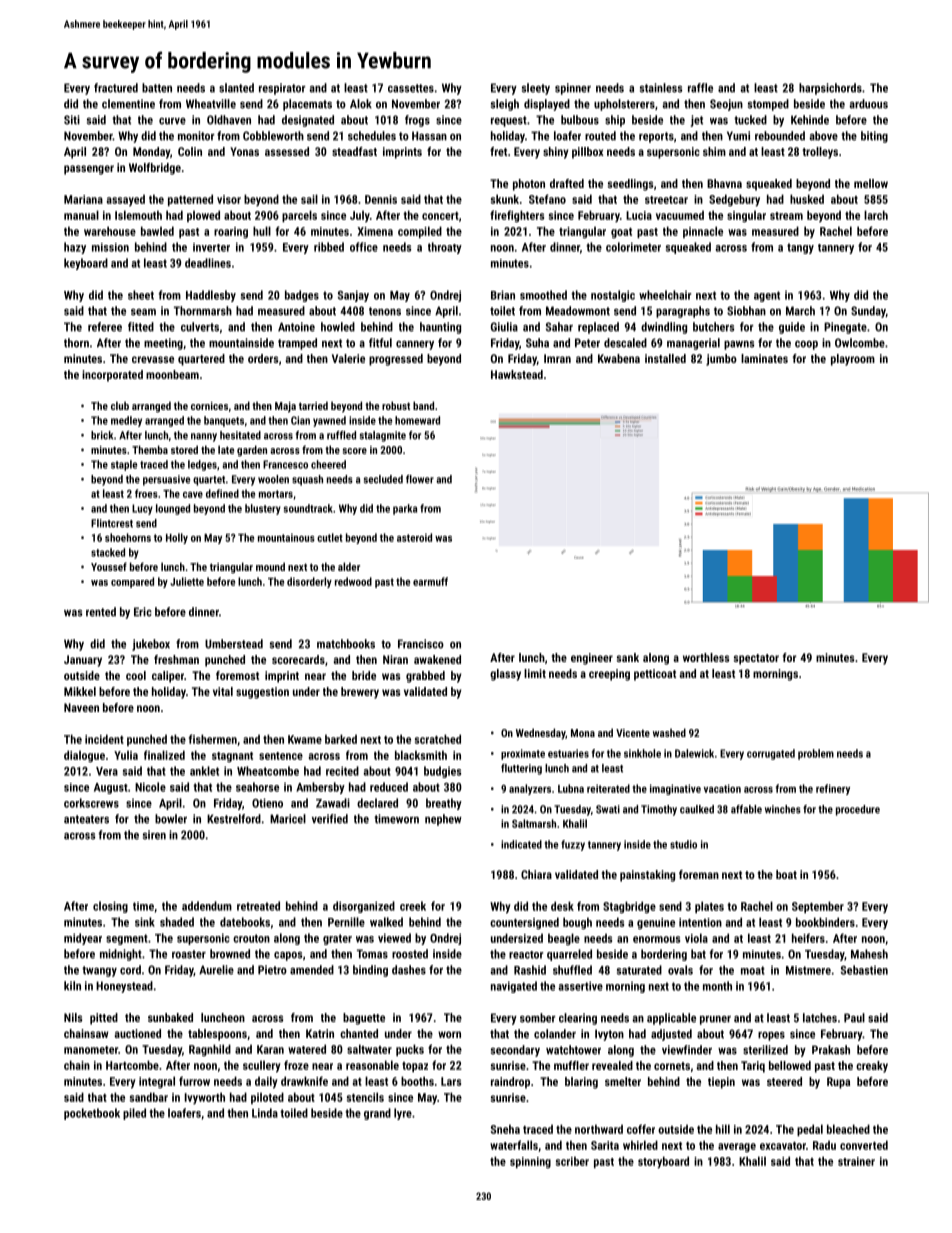  I want to click on Hartcombe, so click(132, 1065).
